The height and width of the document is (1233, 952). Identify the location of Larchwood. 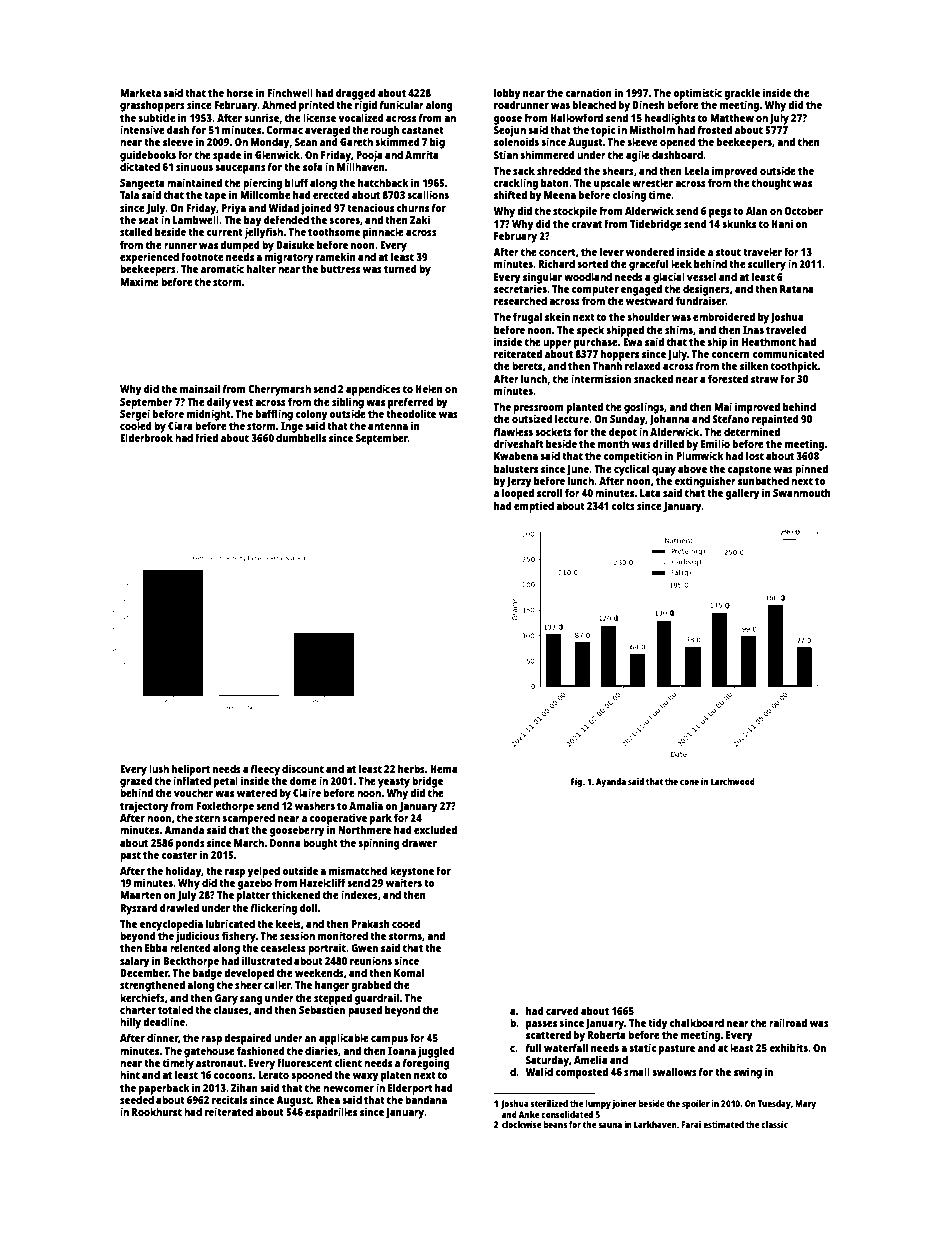
(733, 781).
